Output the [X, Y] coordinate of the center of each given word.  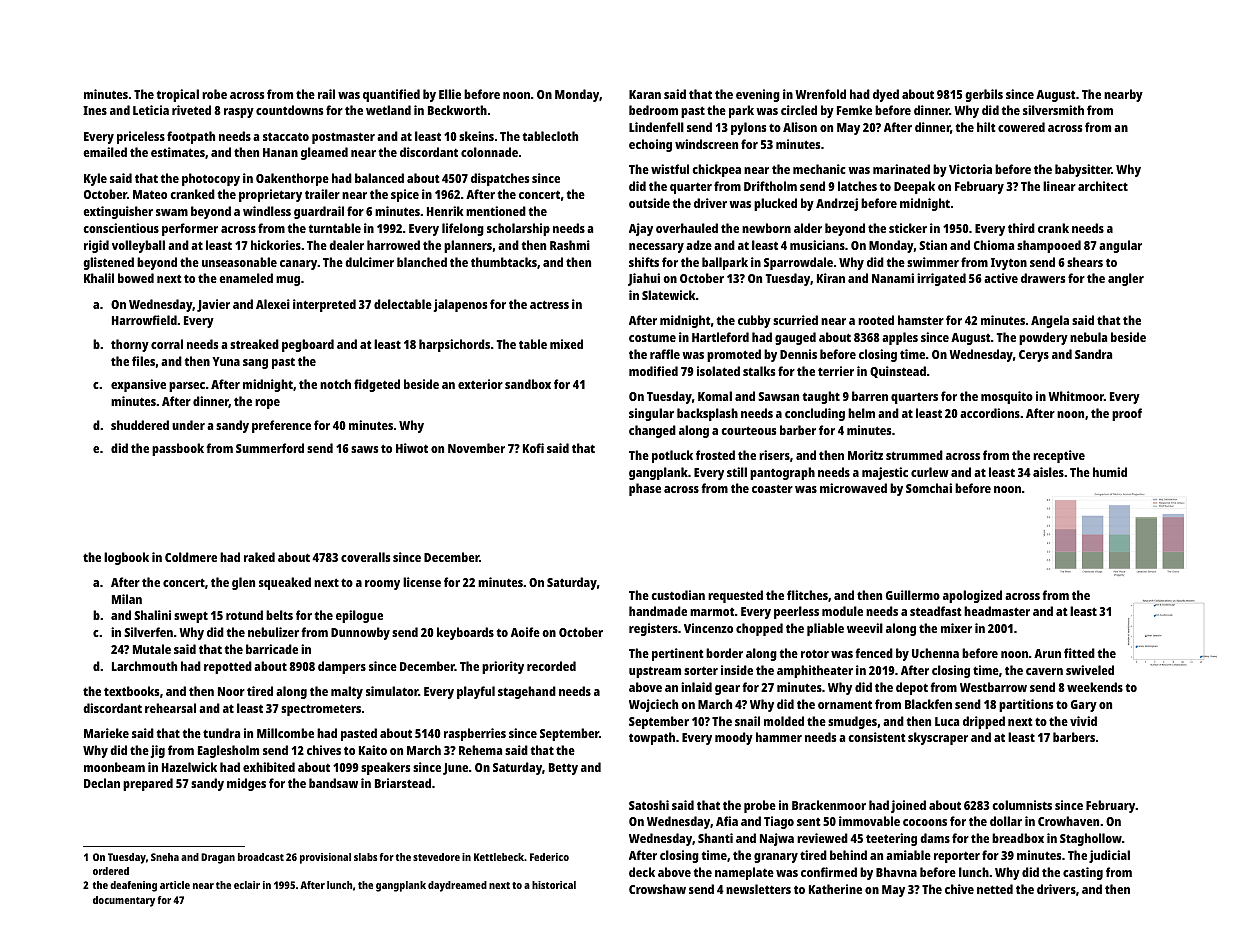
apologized [972, 596]
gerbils [984, 95]
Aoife [525, 632]
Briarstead [403, 783]
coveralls [365, 557]
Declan [102, 783]
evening [758, 95]
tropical [177, 95]
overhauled [687, 228]
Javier [213, 305]
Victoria [970, 169]
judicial [1109, 856]
